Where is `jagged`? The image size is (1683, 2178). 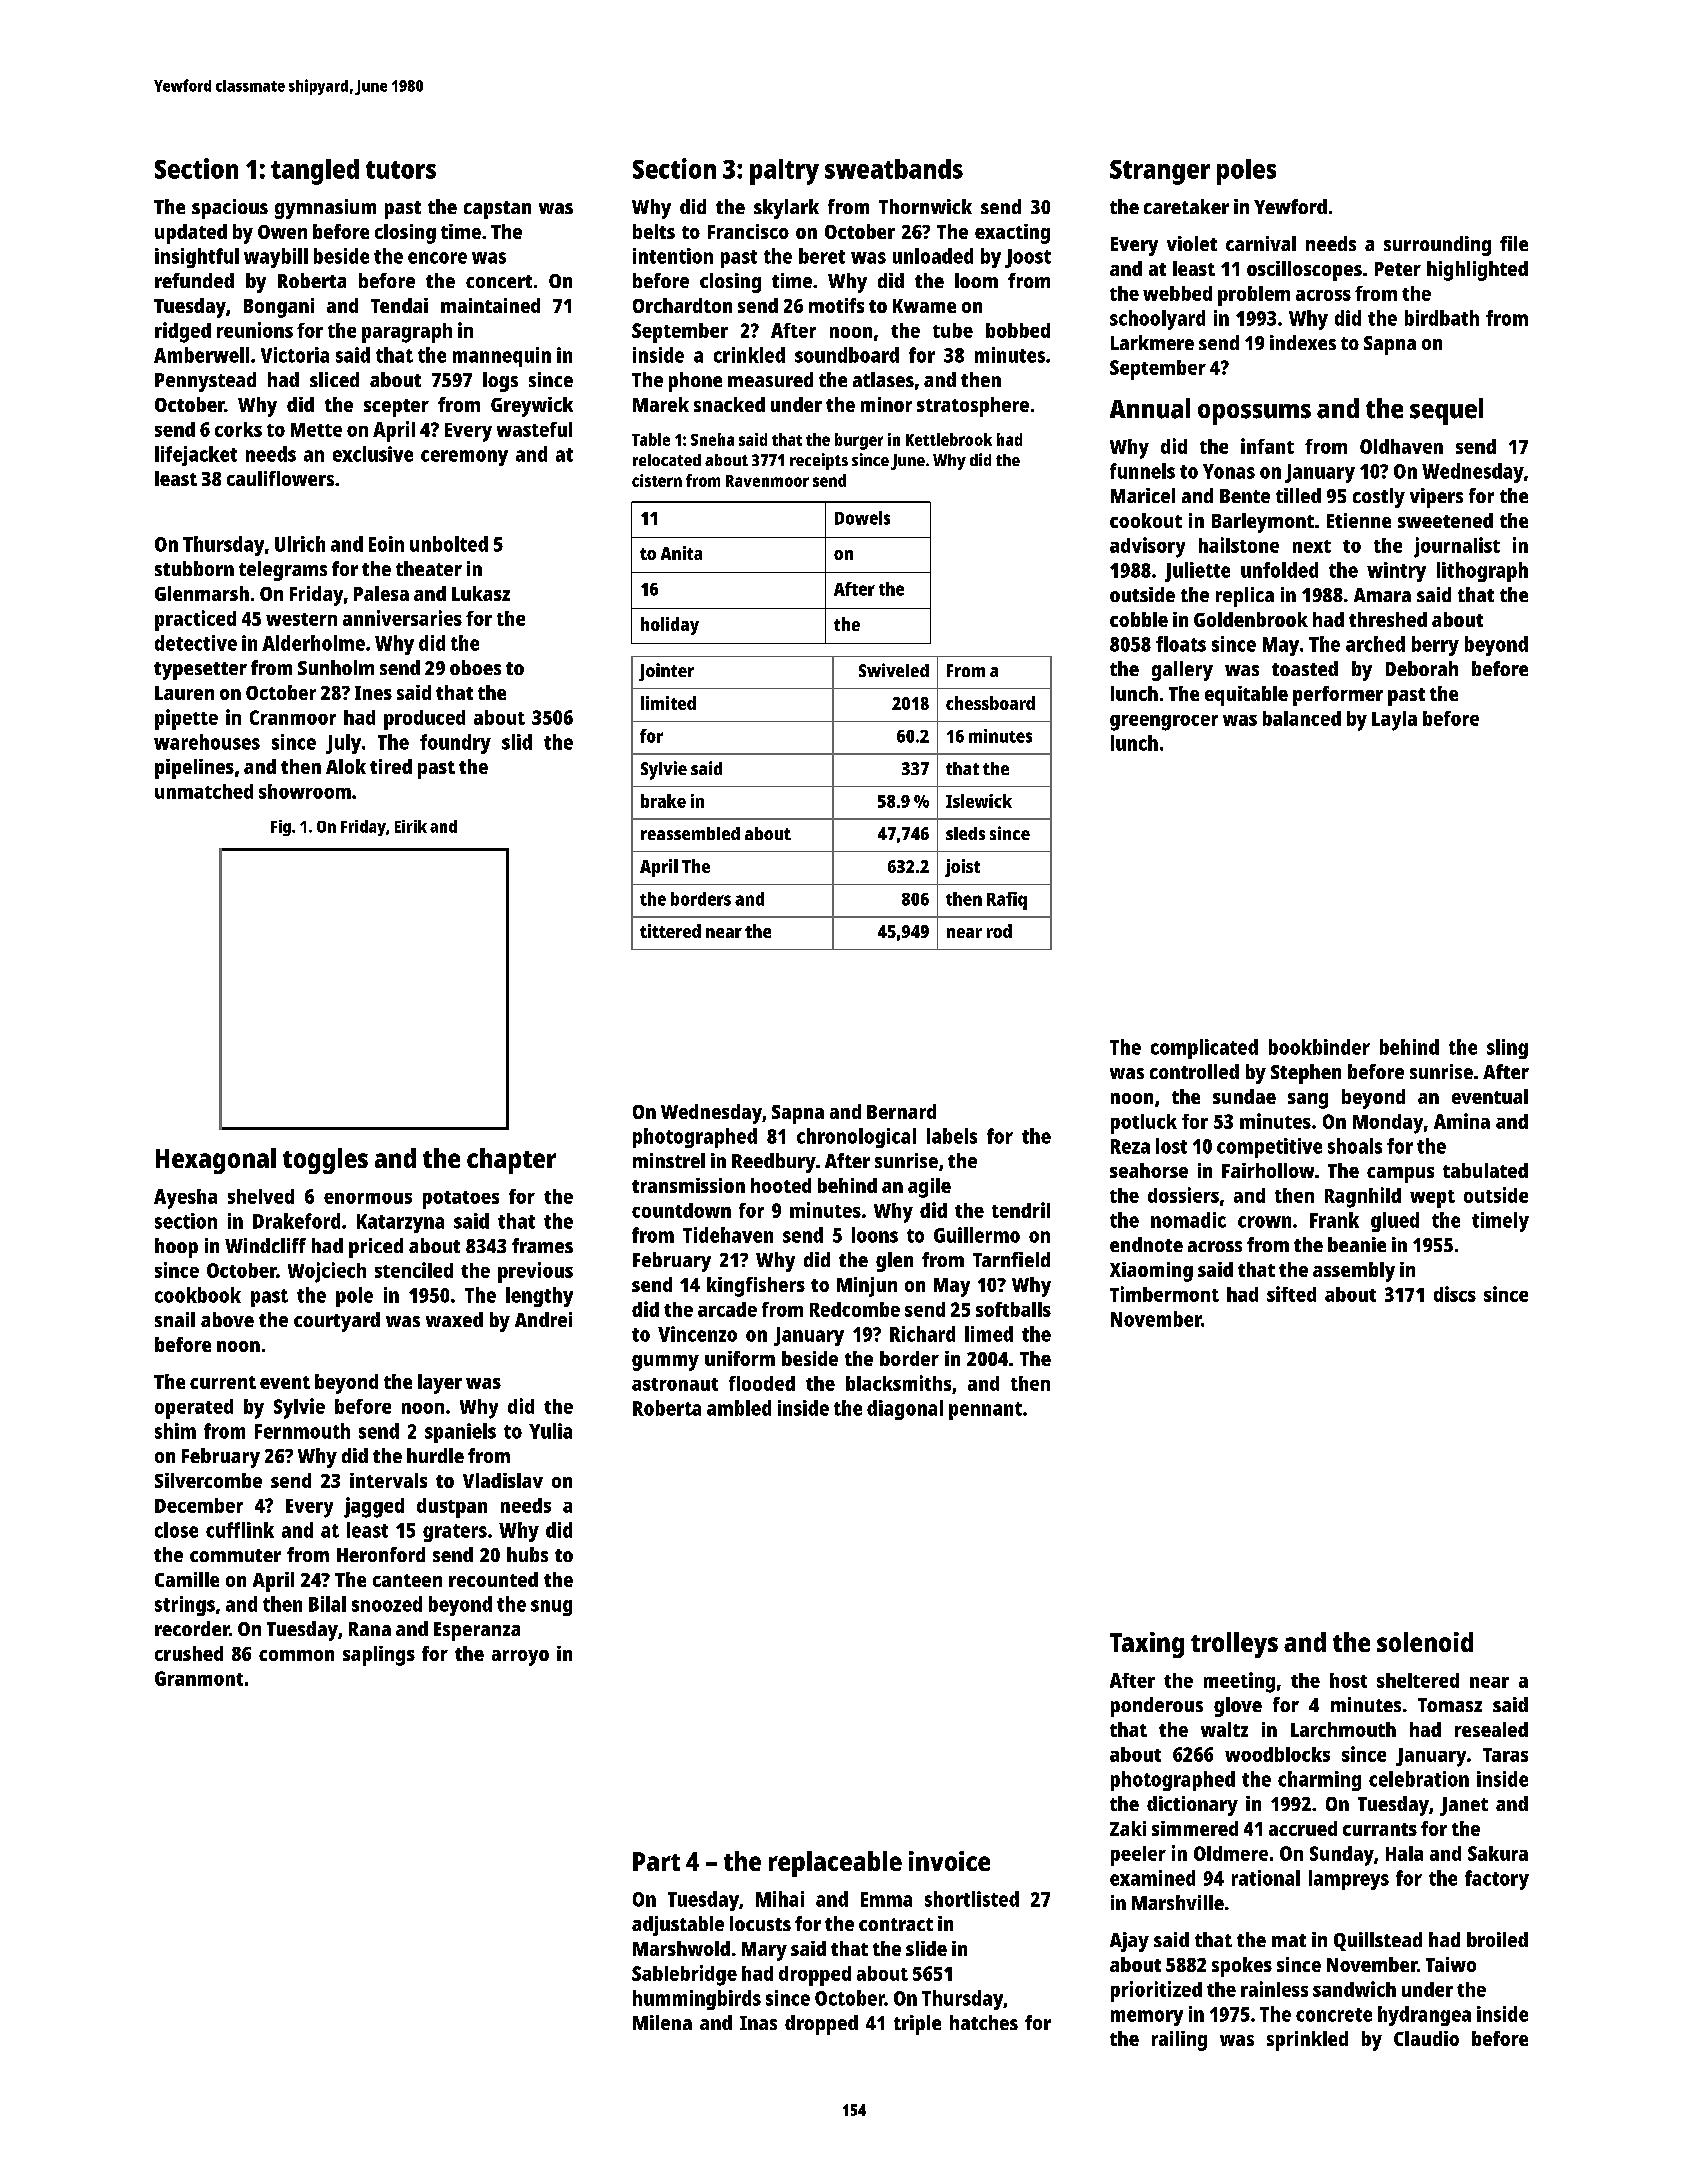 jagged is located at coordinates (374, 1507).
